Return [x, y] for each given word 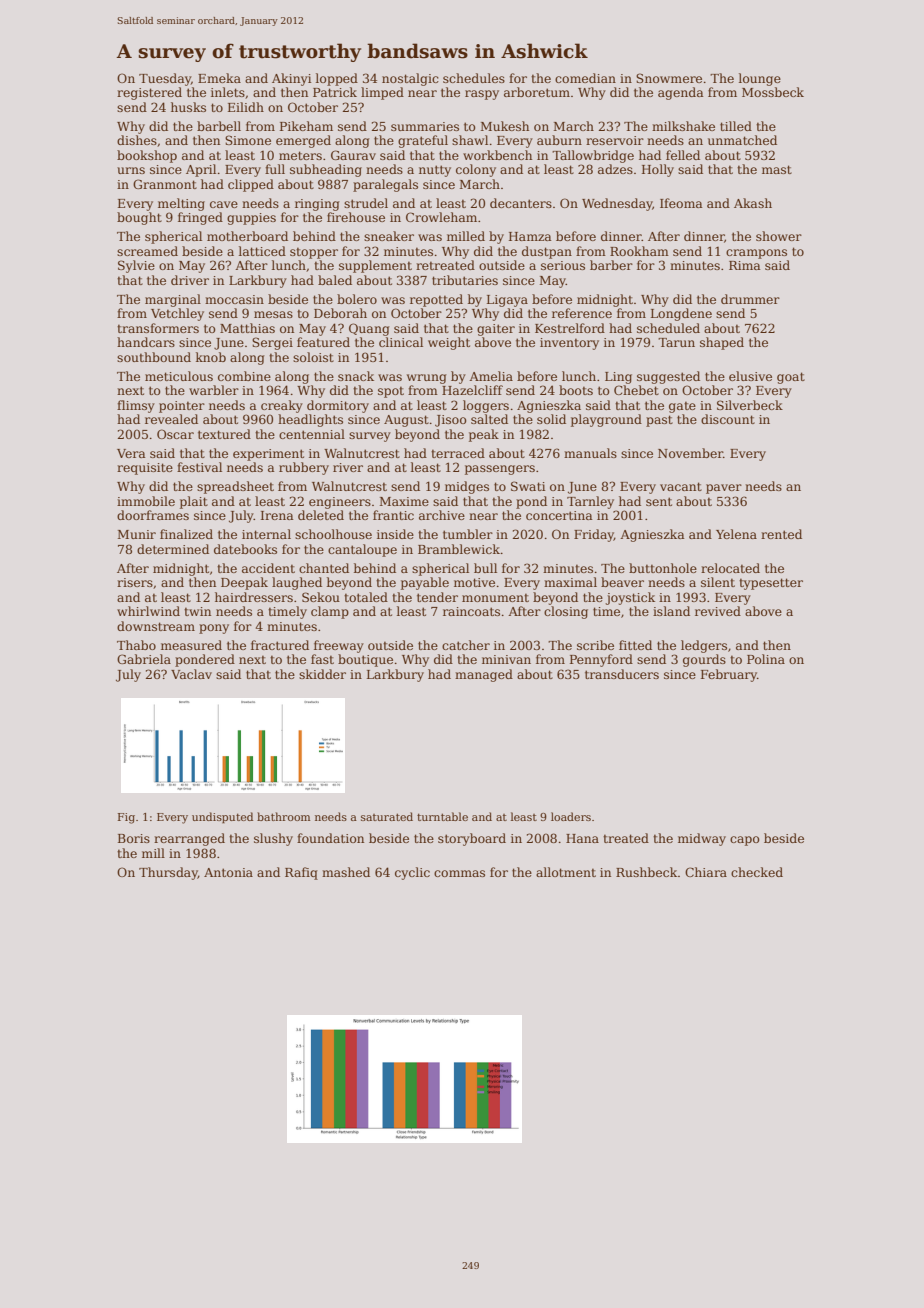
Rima [745, 265]
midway [702, 839]
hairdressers [254, 597]
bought [139, 218]
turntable [442, 816]
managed [484, 675]
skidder [322, 674]
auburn [559, 140]
